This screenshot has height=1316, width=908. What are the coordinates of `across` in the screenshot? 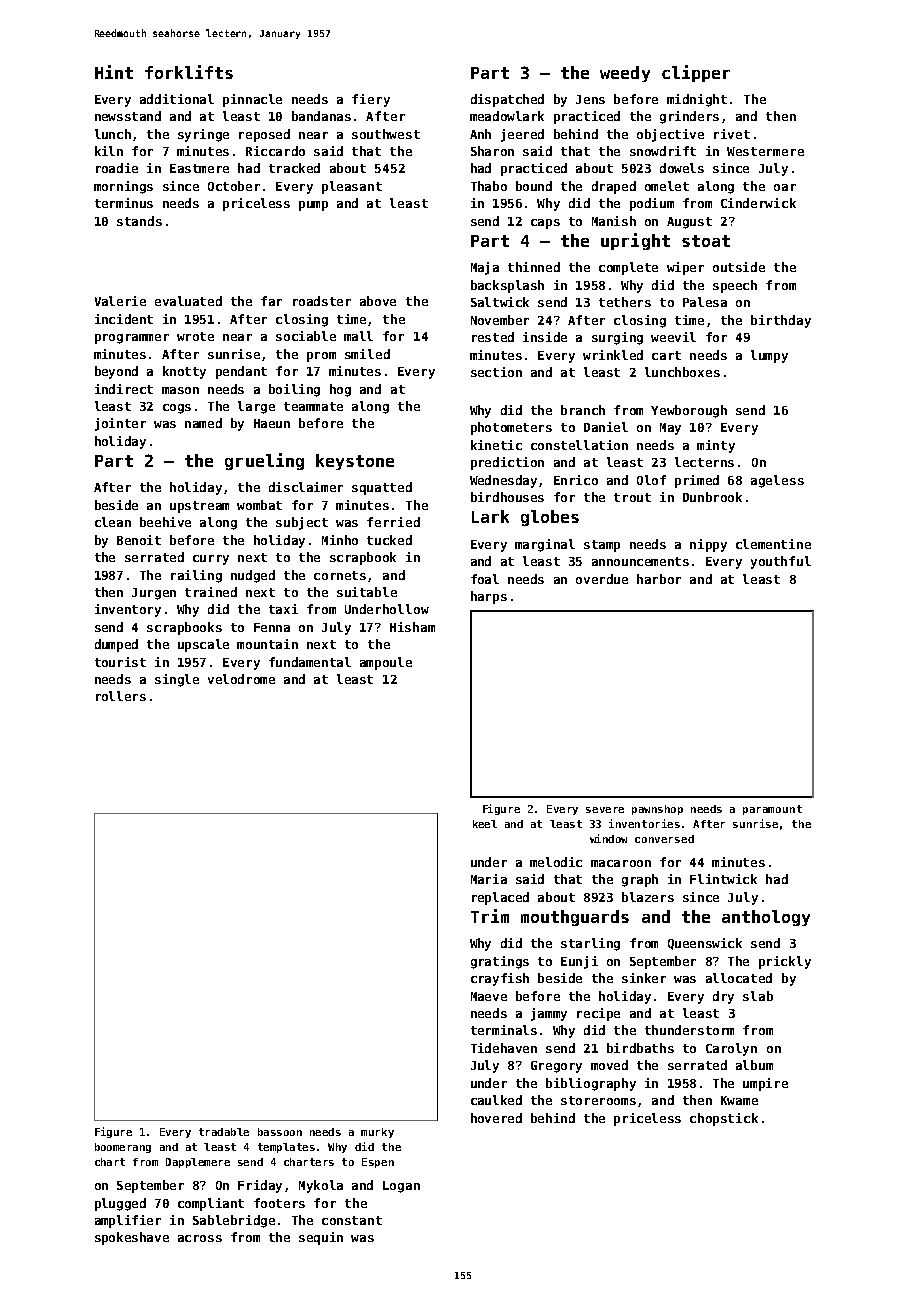 It's located at (200, 1238).
